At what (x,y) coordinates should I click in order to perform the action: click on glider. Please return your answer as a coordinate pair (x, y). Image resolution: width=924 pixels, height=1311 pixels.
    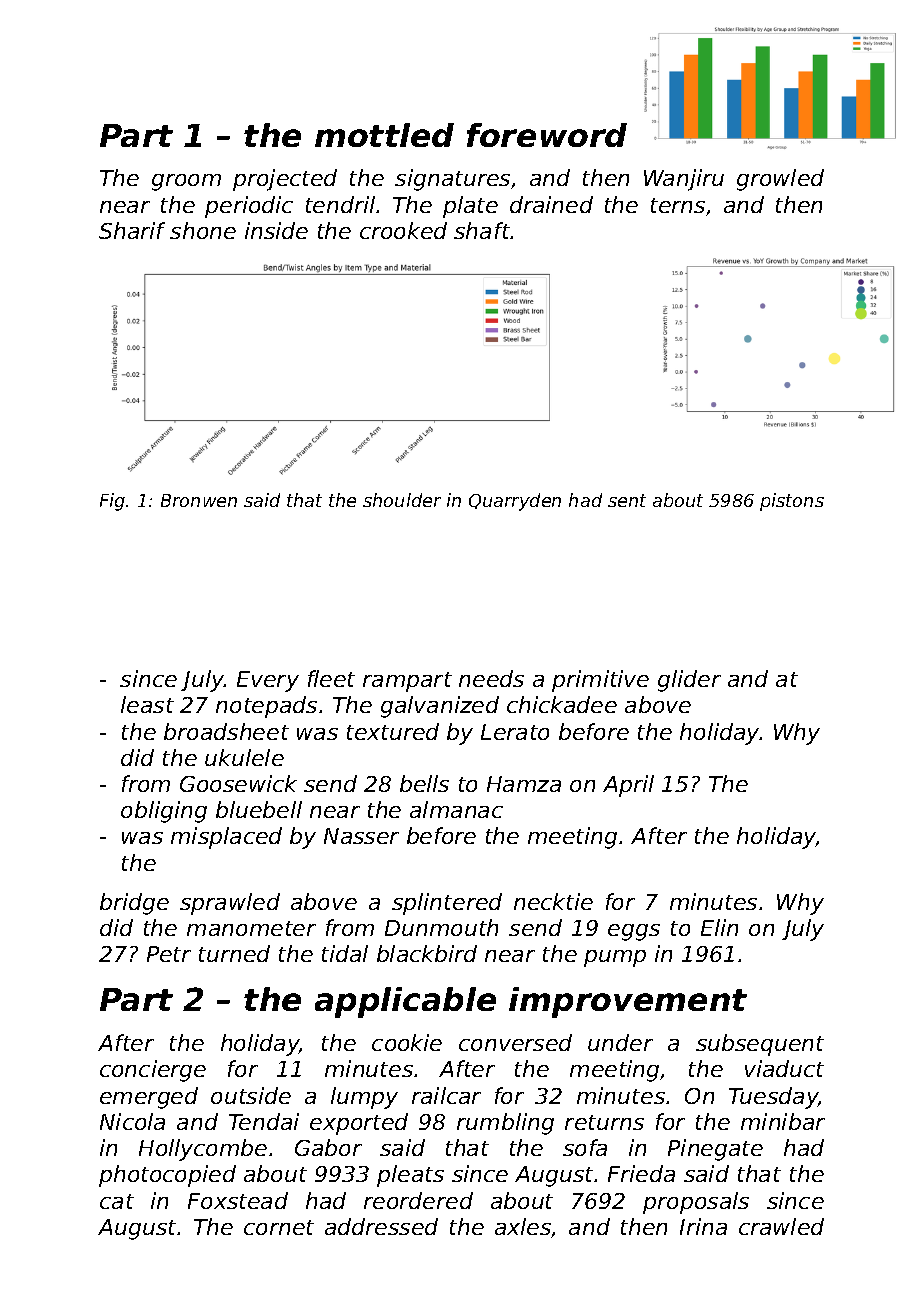
    Looking at the image, I should click on (689, 681).
